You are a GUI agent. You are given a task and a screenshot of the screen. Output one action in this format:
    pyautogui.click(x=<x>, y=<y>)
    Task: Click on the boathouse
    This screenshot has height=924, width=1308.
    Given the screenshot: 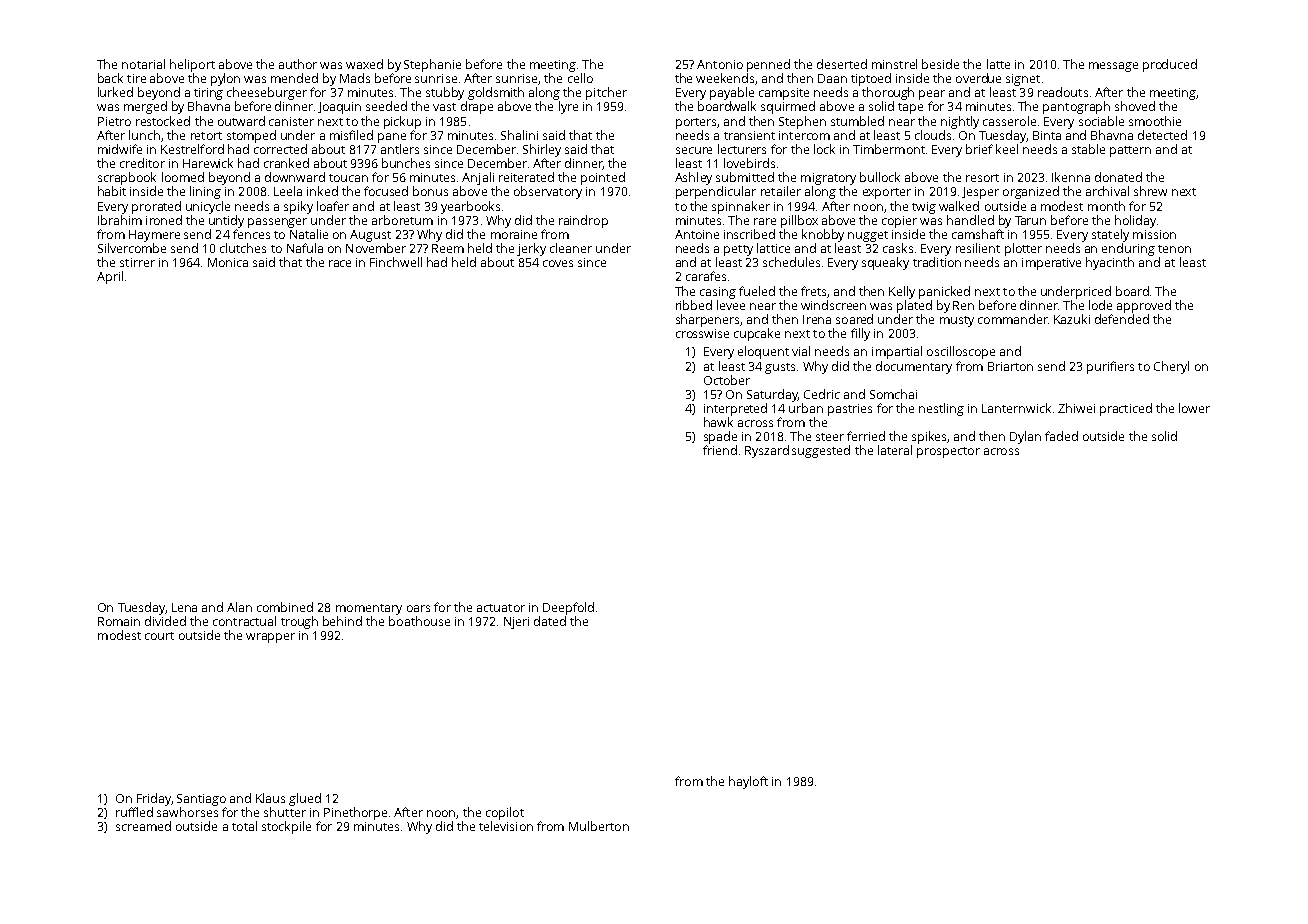 What is the action you would take?
    pyautogui.click(x=419, y=621)
